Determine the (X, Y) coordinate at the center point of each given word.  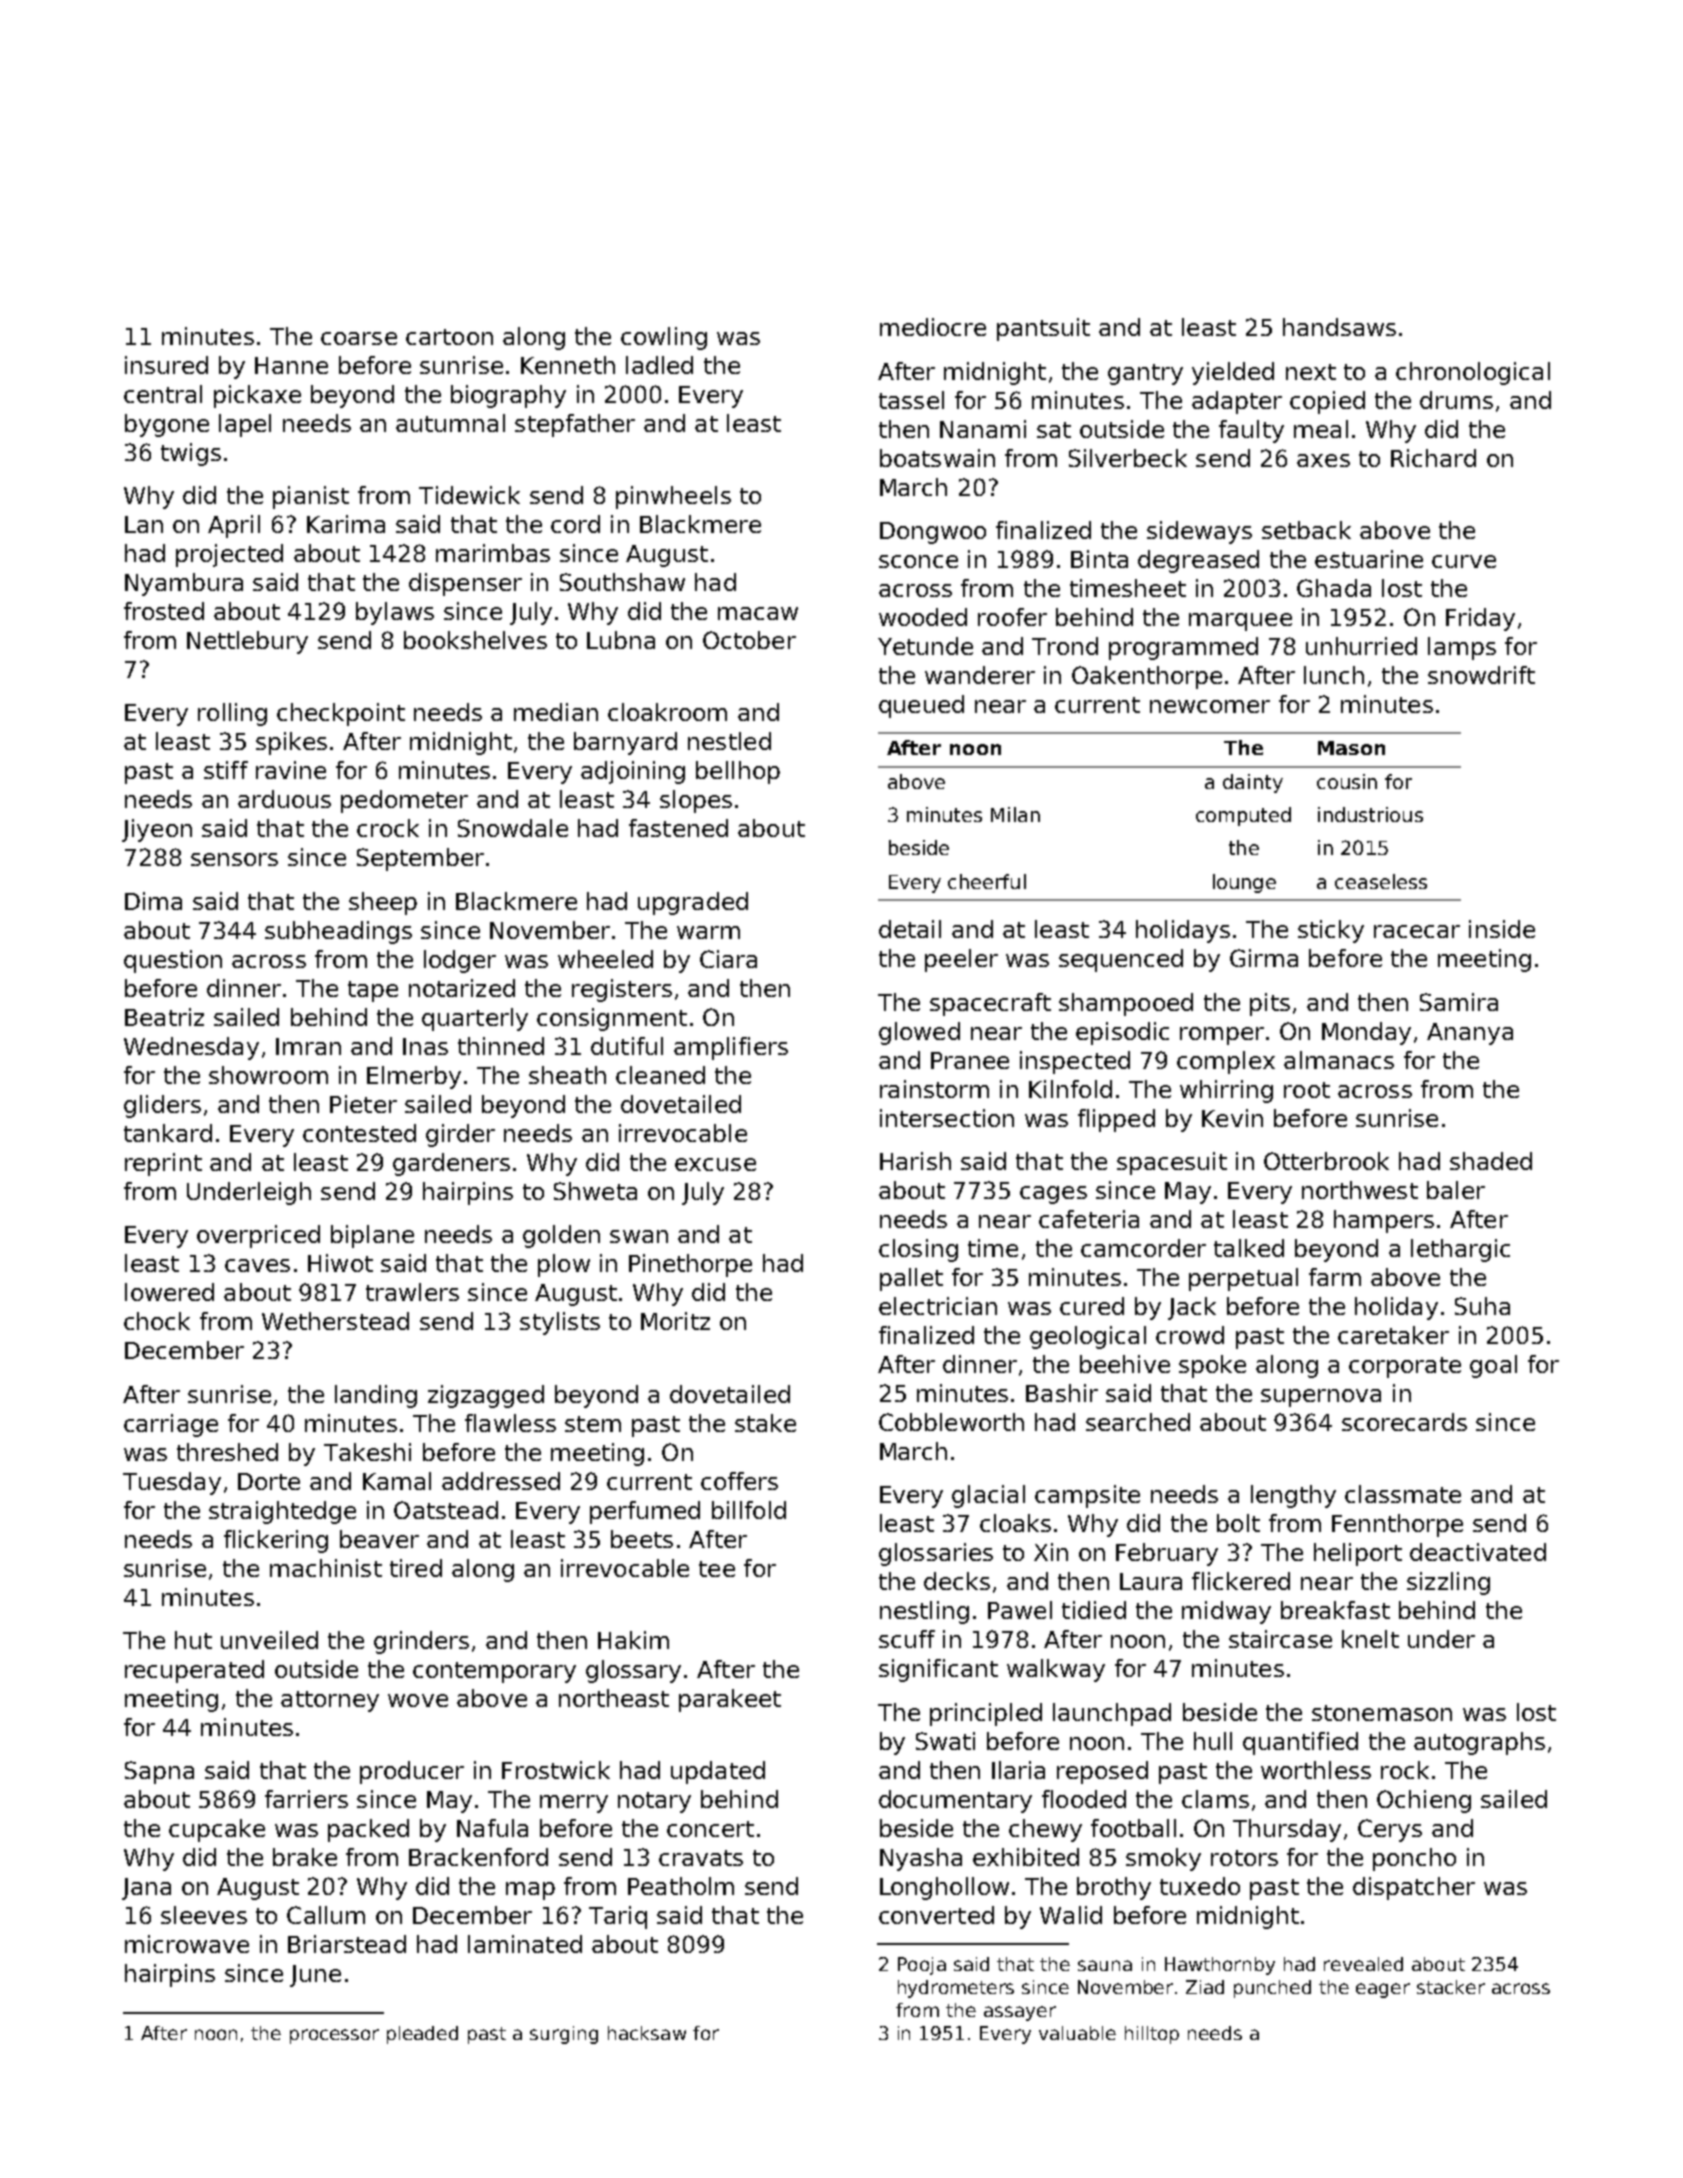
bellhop (738, 772)
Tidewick (469, 495)
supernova (1321, 1398)
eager (1383, 1990)
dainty (1253, 783)
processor (334, 2036)
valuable (1077, 2033)
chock (157, 1321)
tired (416, 1568)
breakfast (1335, 1610)
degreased (1198, 561)
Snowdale (513, 828)
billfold (749, 1510)
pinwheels (673, 497)
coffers (739, 1481)
